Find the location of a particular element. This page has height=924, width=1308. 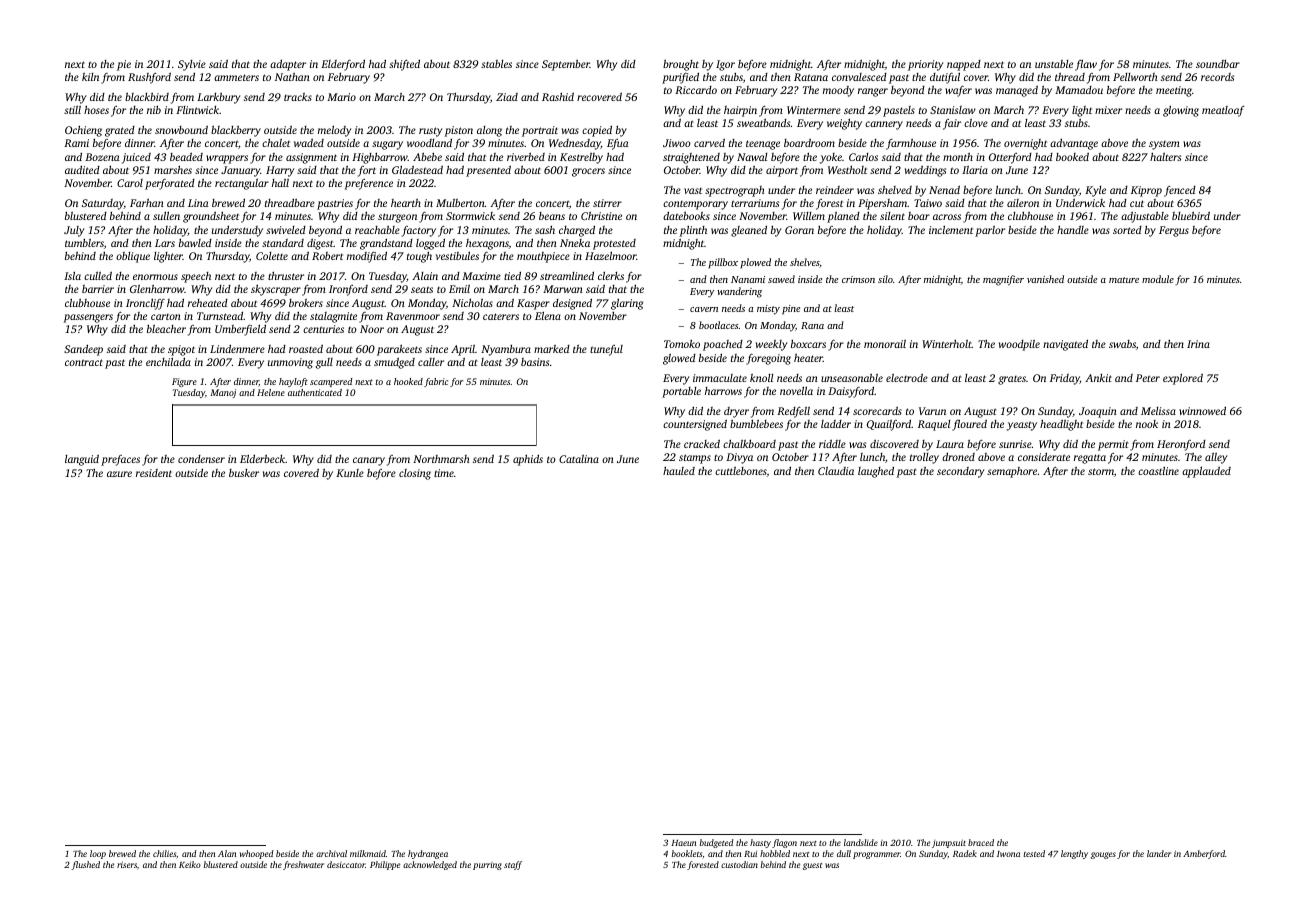

basins is located at coordinates (535, 362).
